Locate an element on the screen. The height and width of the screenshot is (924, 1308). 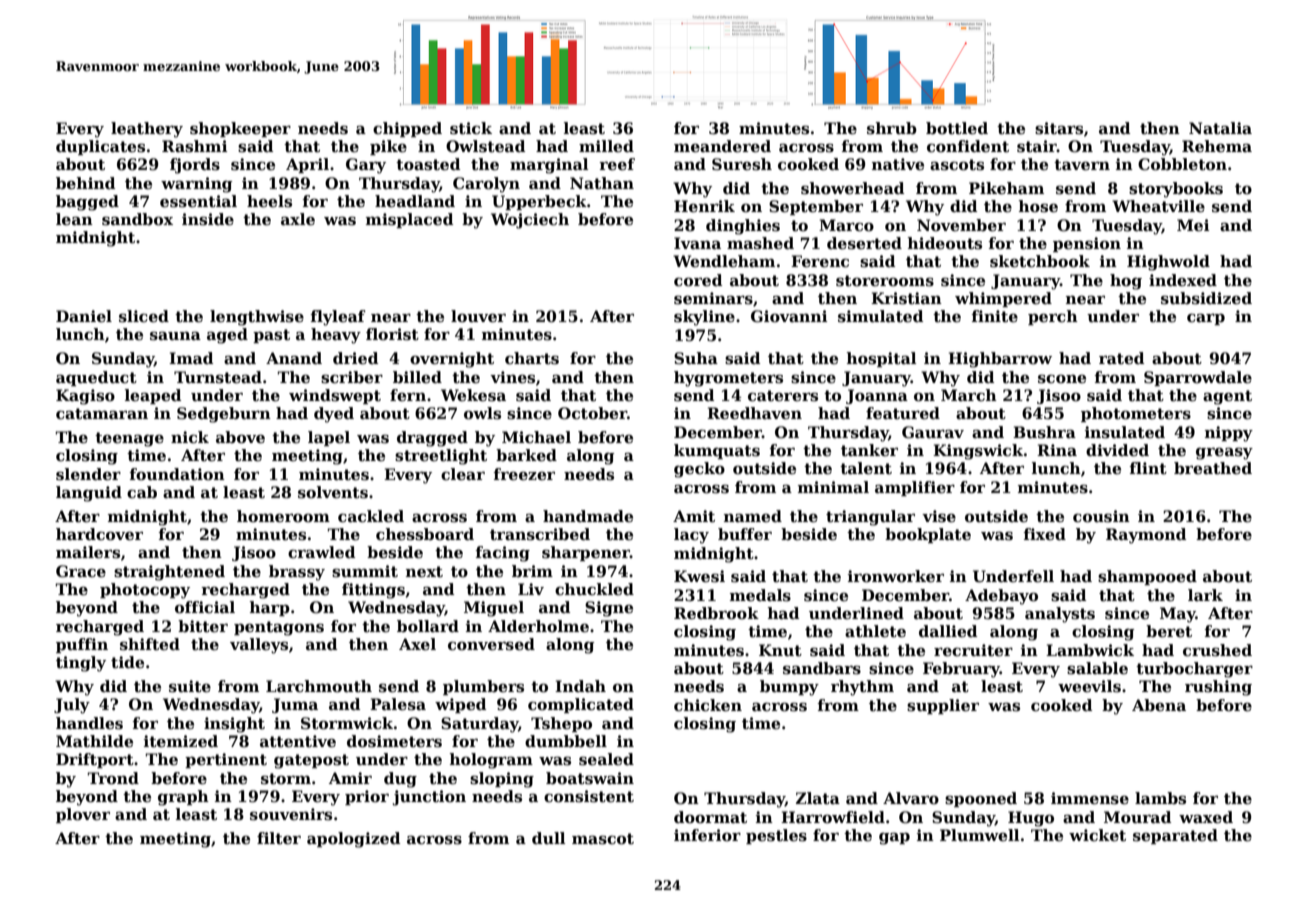
leathery is located at coordinates (147, 130).
